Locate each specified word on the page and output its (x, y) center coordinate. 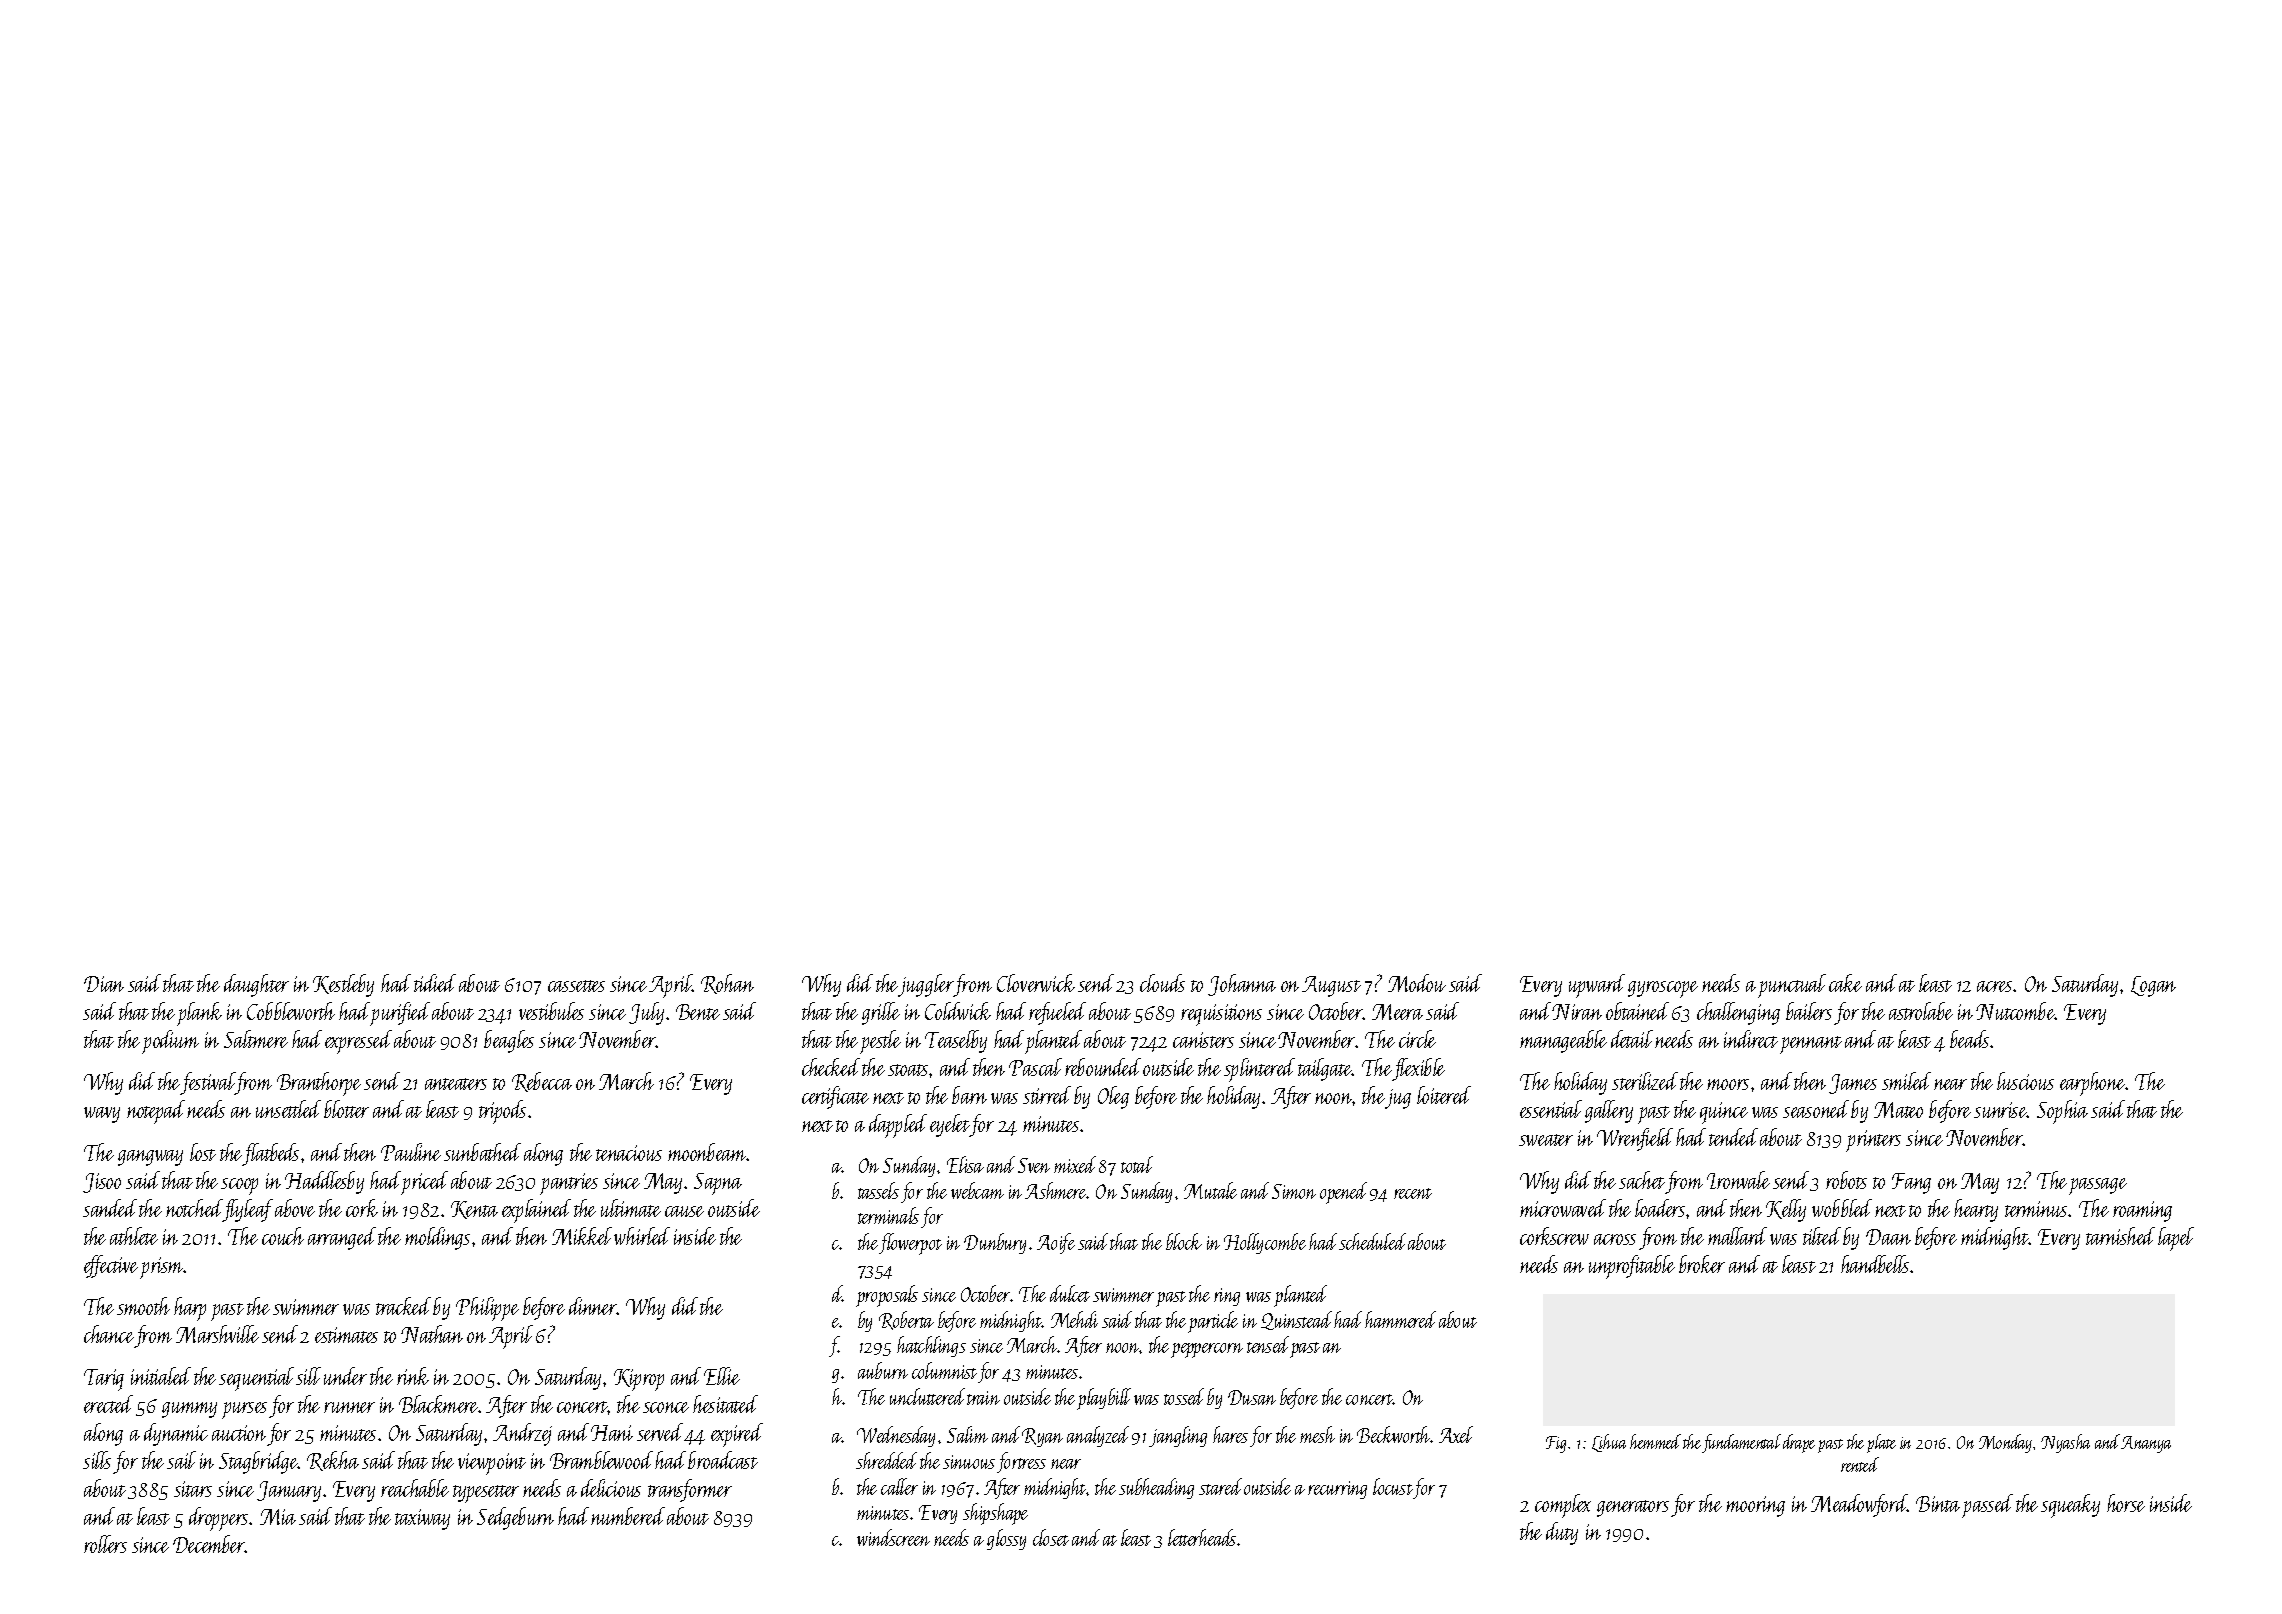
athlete (134, 1236)
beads (1969, 1039)
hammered (1400, 1319)
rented (1860, 1464)
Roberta (906, 1320)
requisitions (1221, 1015)
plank (199, 1014)
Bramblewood (601, 1460)
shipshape (995, 1514)
